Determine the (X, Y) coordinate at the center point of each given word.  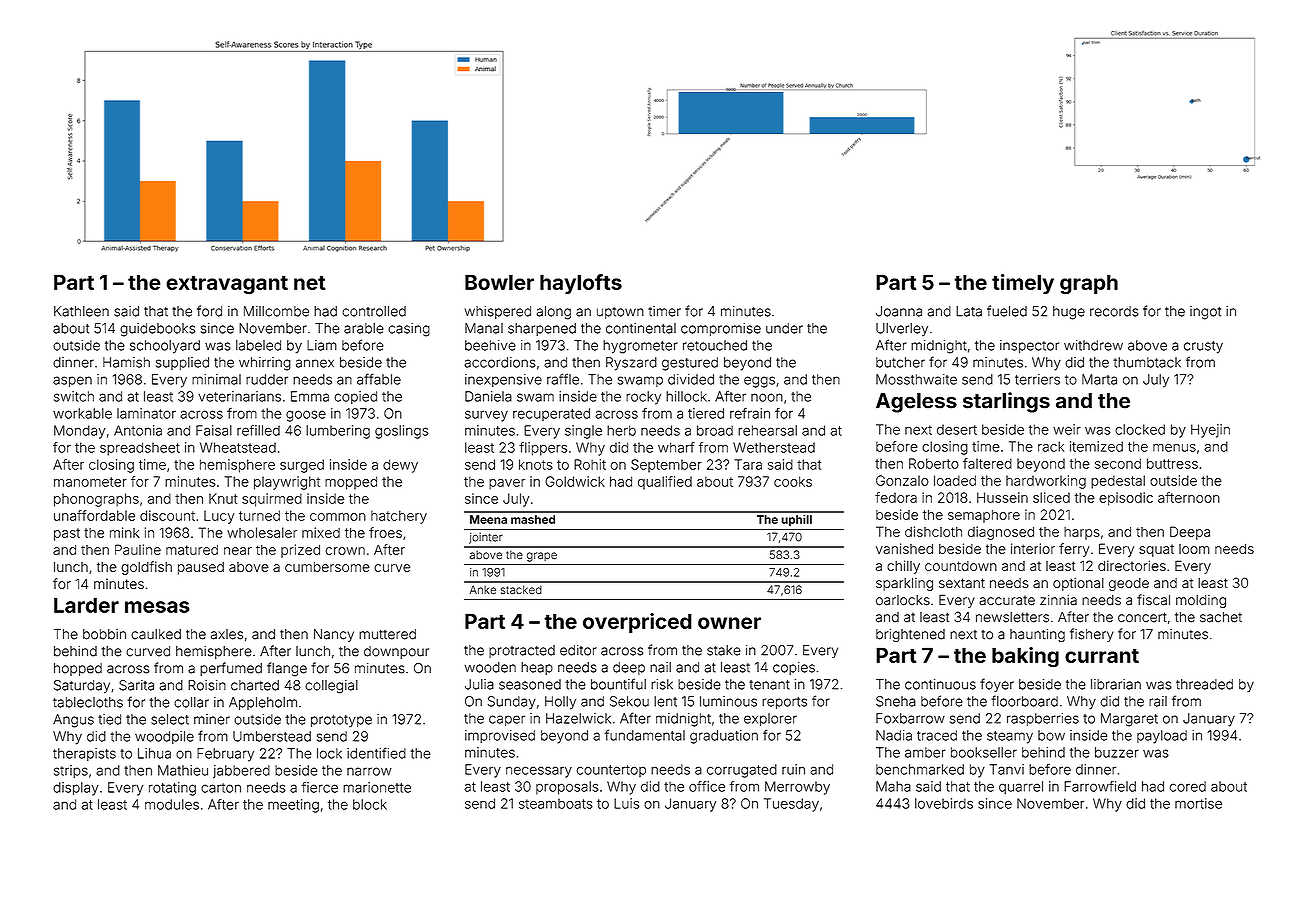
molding (1201, 601)
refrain (750, 413)
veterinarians (239, 396)
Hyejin (1210, 431)
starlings (1006, 402)
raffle (563, 379)
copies (794, 668)
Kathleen (81, 311)
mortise (1198, 803)
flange (287, 669)
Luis (627, 803)
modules (172, 804)
